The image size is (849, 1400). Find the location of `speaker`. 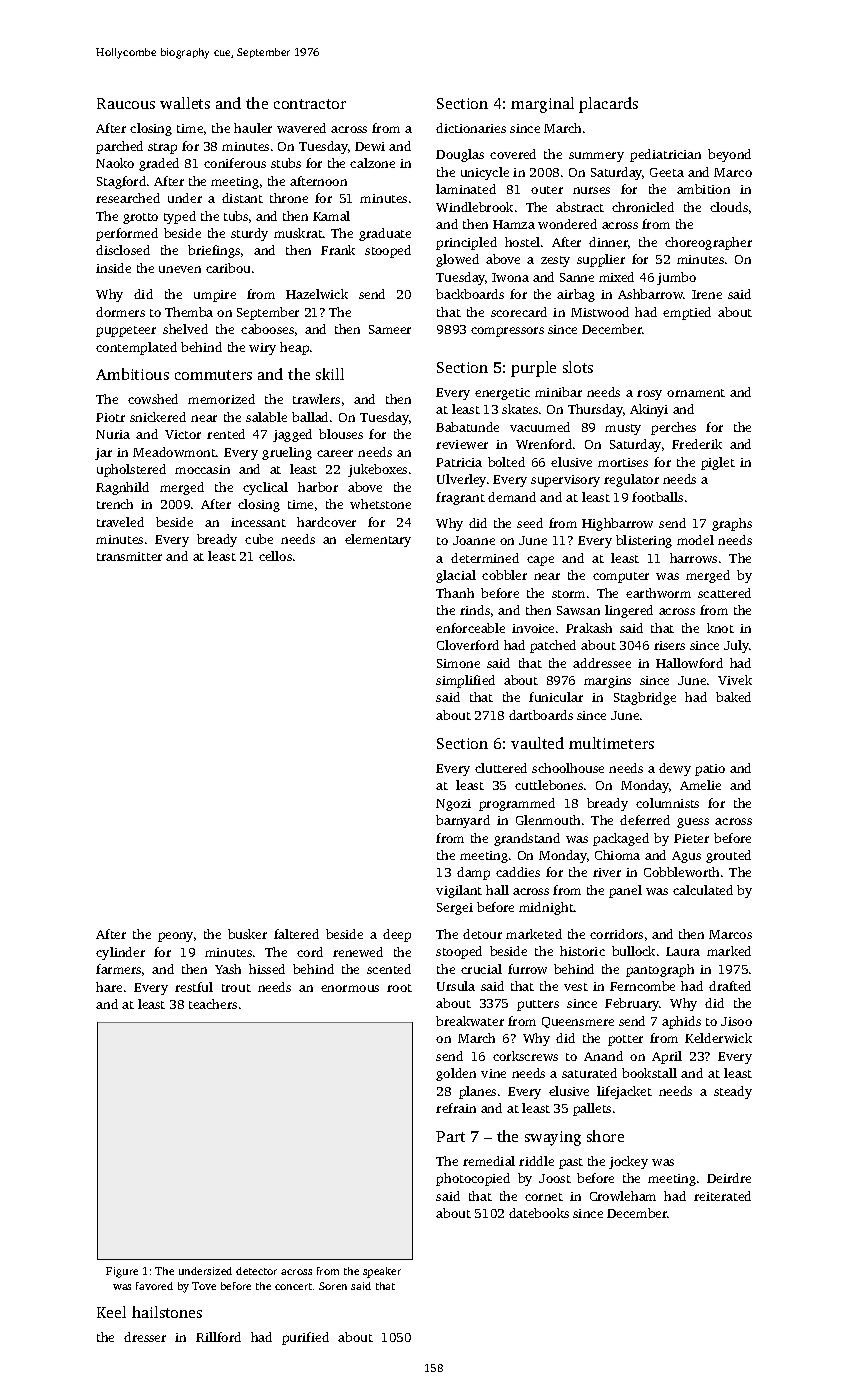

speaker is located at coordinates (382, 1272).
